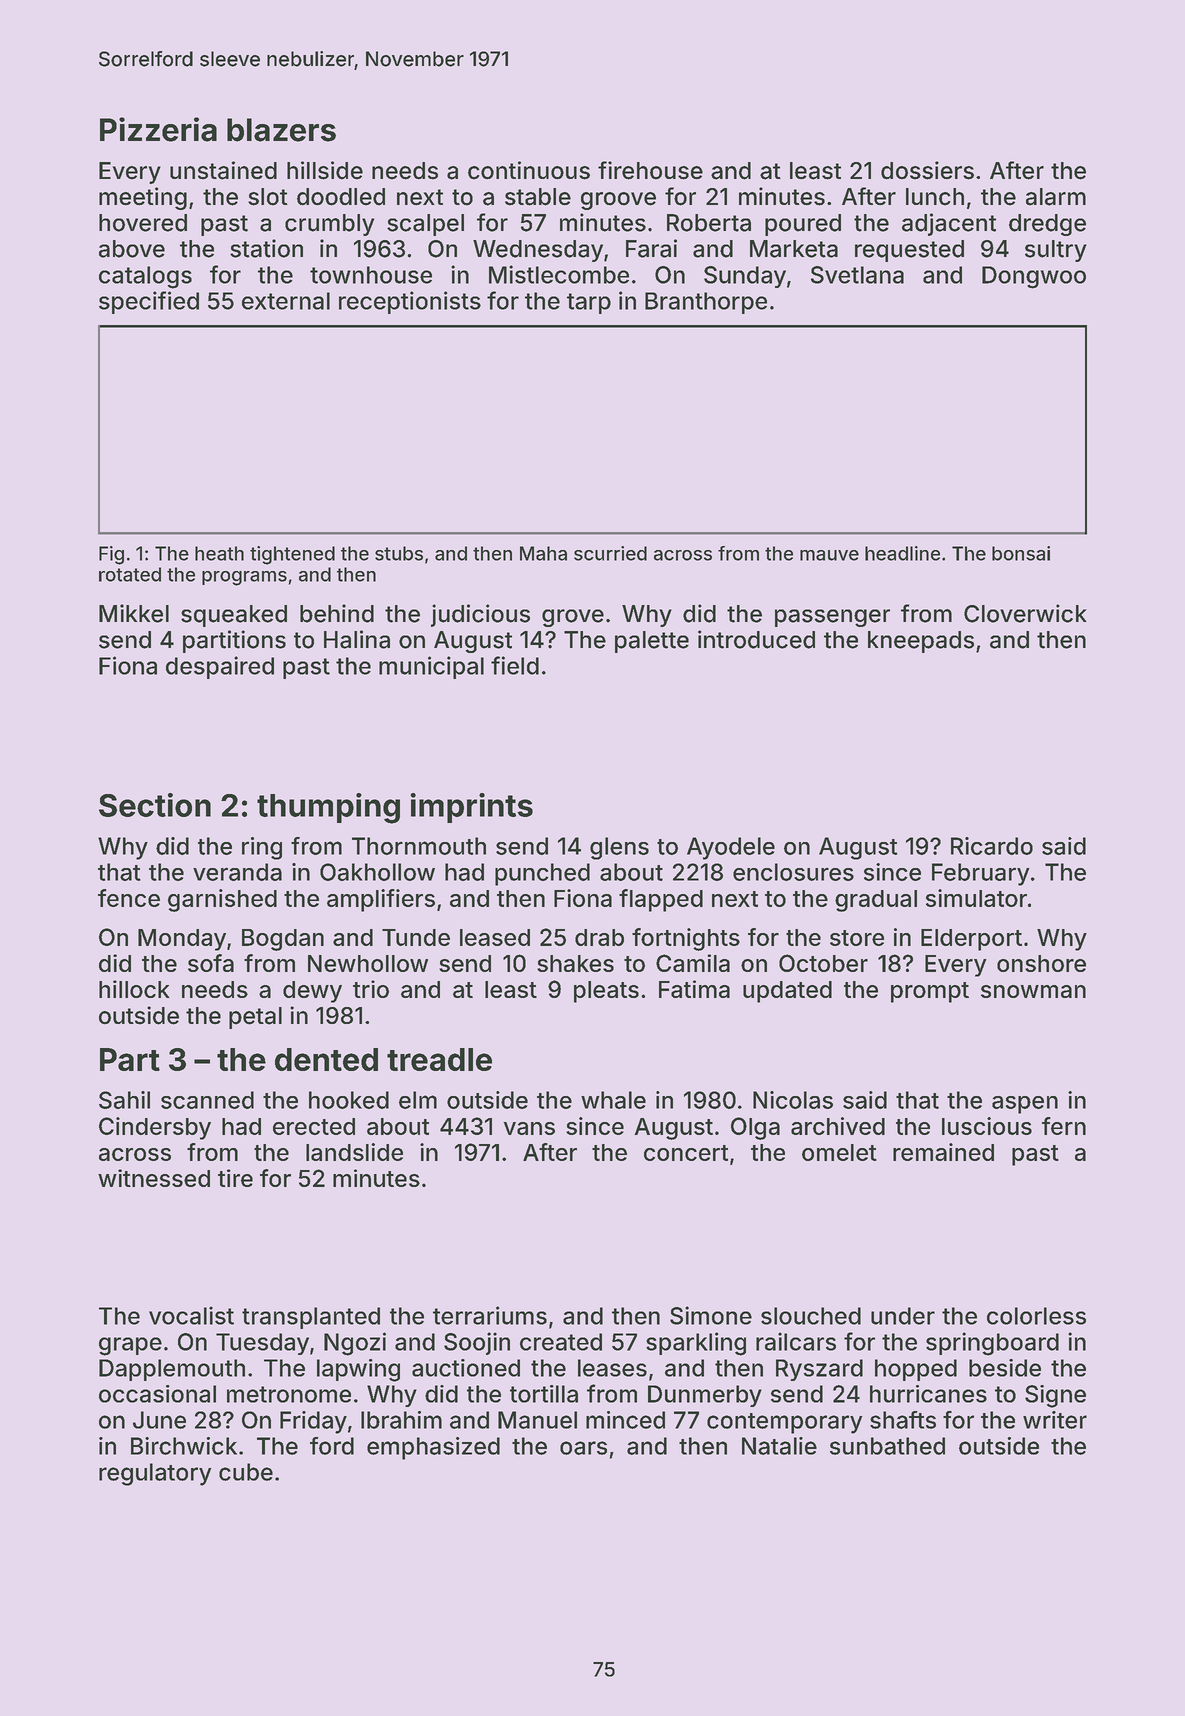 The image size is (1185, 1716). I want to click on Fig, so click(111, 555).
